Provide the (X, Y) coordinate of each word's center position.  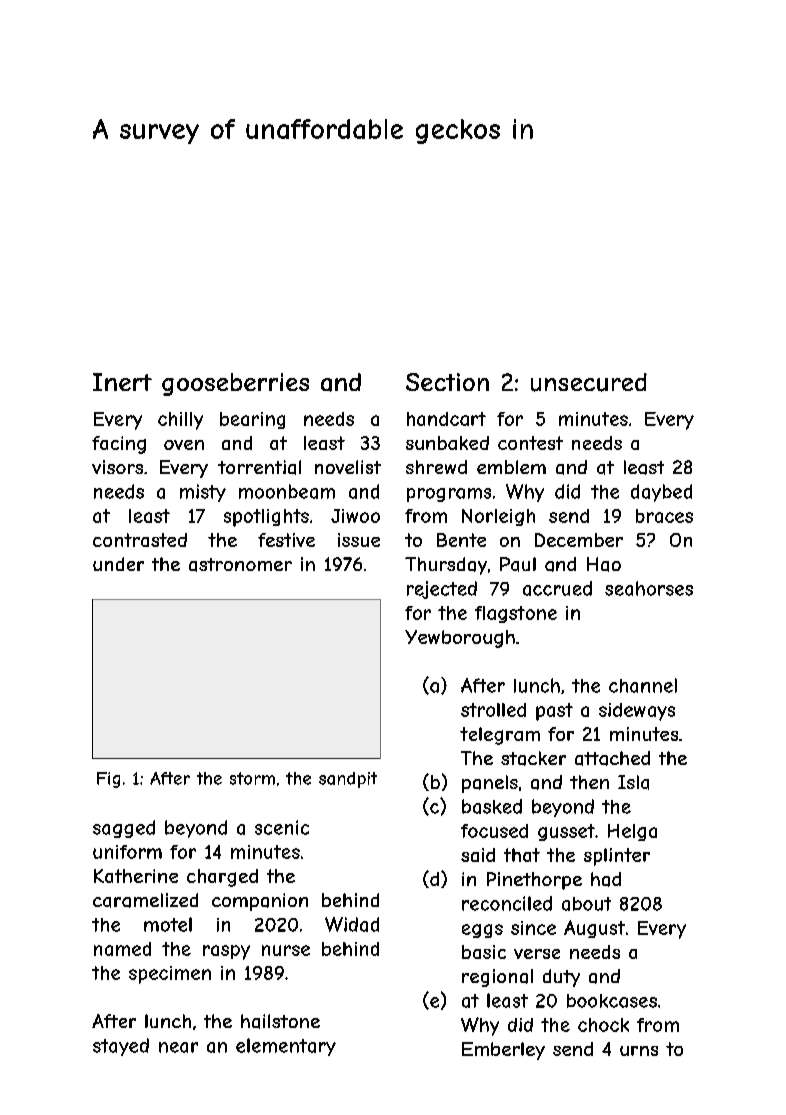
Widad (352, 924)
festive (286, 540)
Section (447, 382)
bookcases (612, 1001)
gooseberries (235, 384)
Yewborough (460, 639)
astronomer (240, 565)
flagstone (516, 614)
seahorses (649, 588)
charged (222, 878)
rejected (442, 590)
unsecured (589, 382)
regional (497, 978)
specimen (170, 975)
